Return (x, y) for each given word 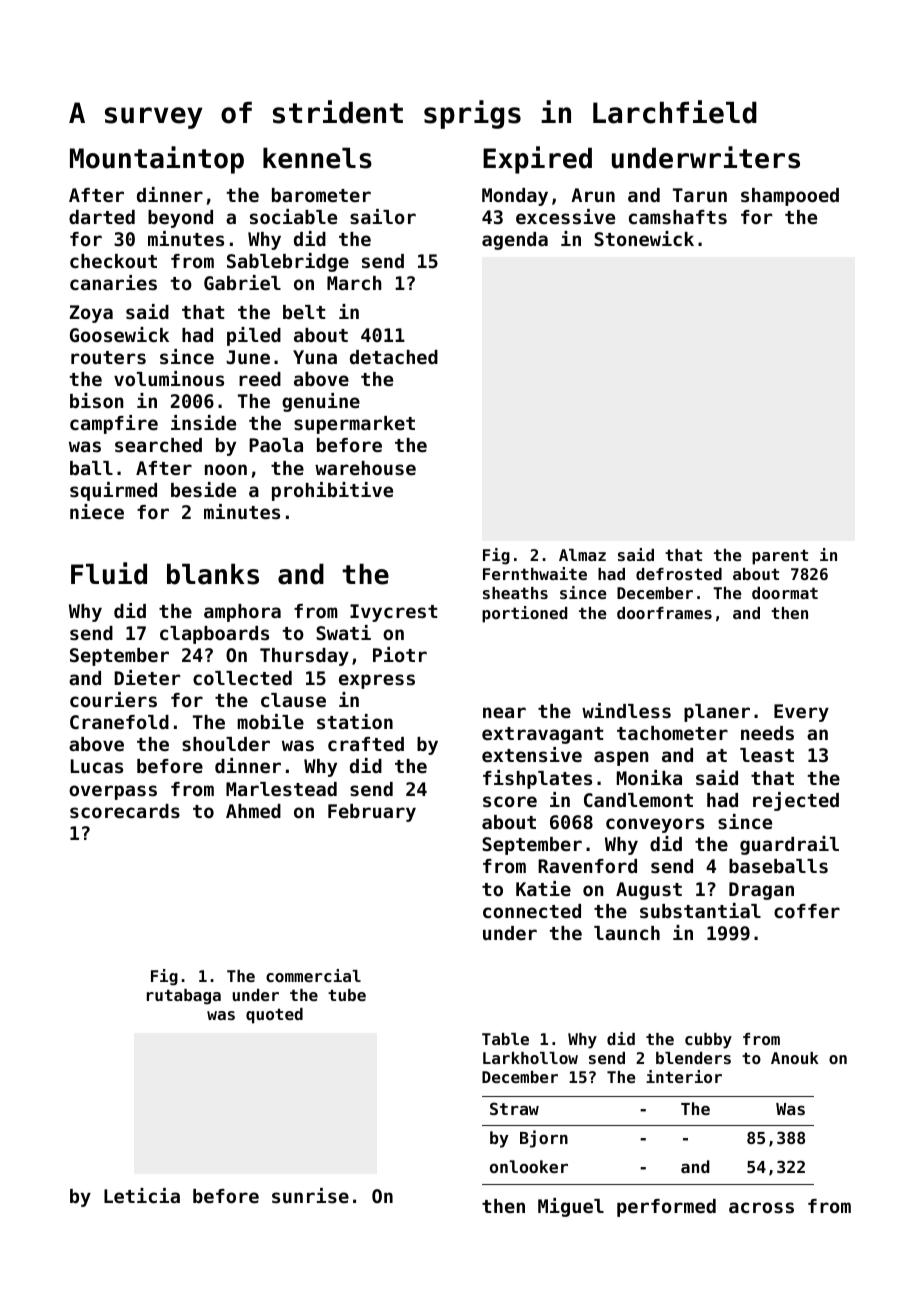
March (354, 283)
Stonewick (644, 238)
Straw (514, 1108)
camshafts (678, 217)
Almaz (582, 555)
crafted (366, 744)
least (767, 755)
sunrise (310, 1196)
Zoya (91, 314)
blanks (213, 574)
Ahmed (253, 811)
